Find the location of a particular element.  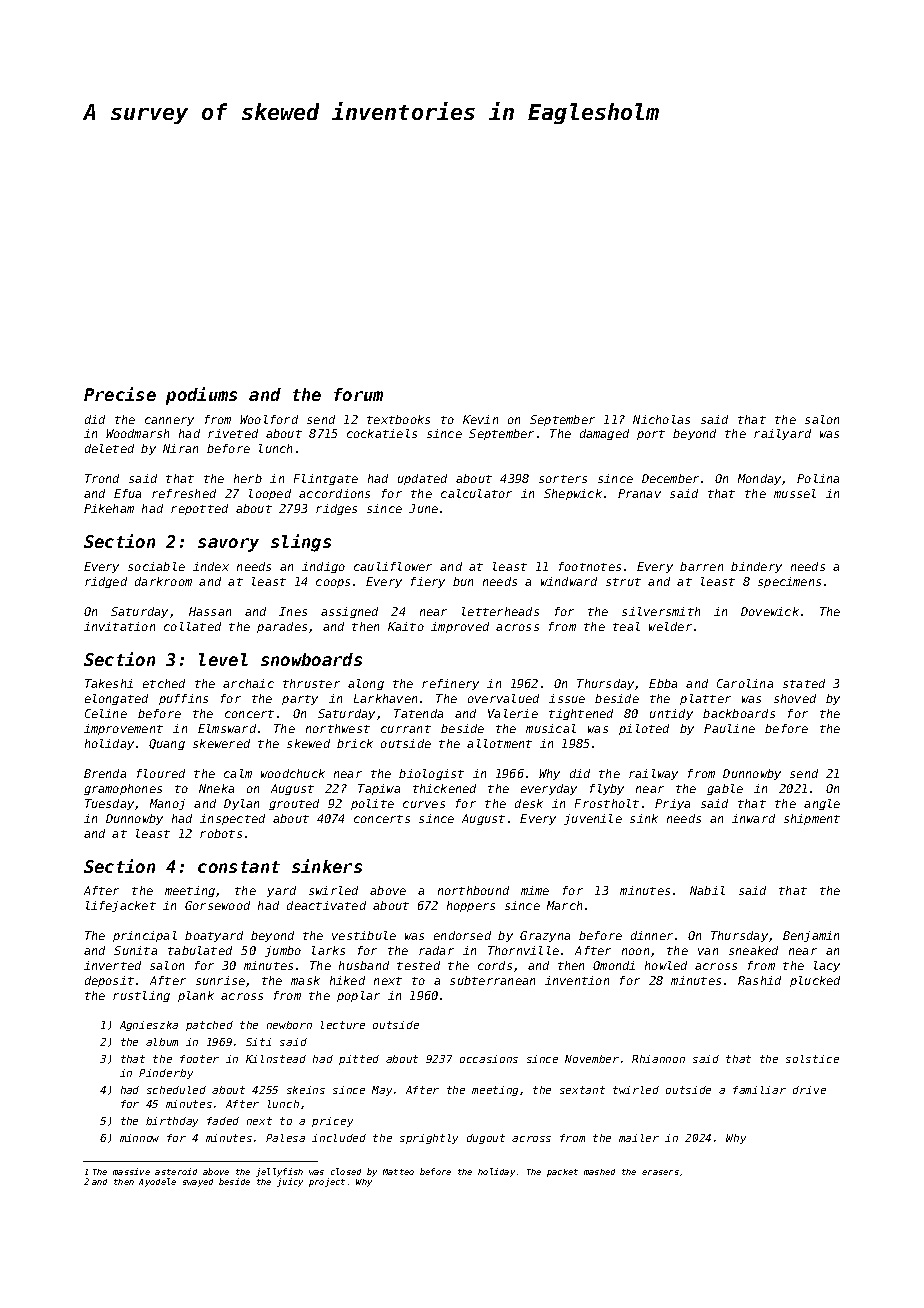

birthday is located at coordinates (172, 1122).
